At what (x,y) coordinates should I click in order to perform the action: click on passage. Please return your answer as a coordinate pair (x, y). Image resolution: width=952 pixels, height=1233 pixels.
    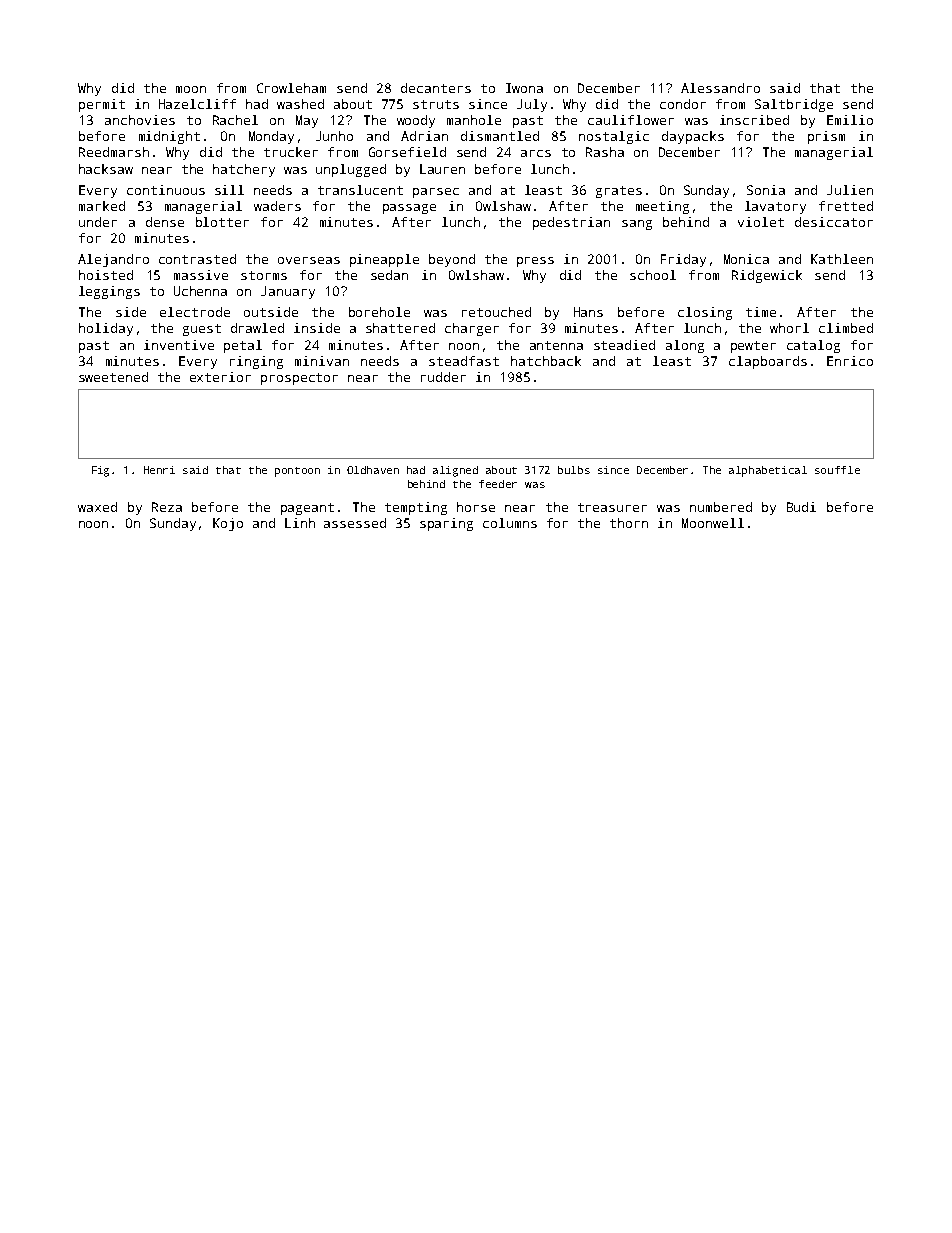
    Looking at the image, I should click on (409, 209).
